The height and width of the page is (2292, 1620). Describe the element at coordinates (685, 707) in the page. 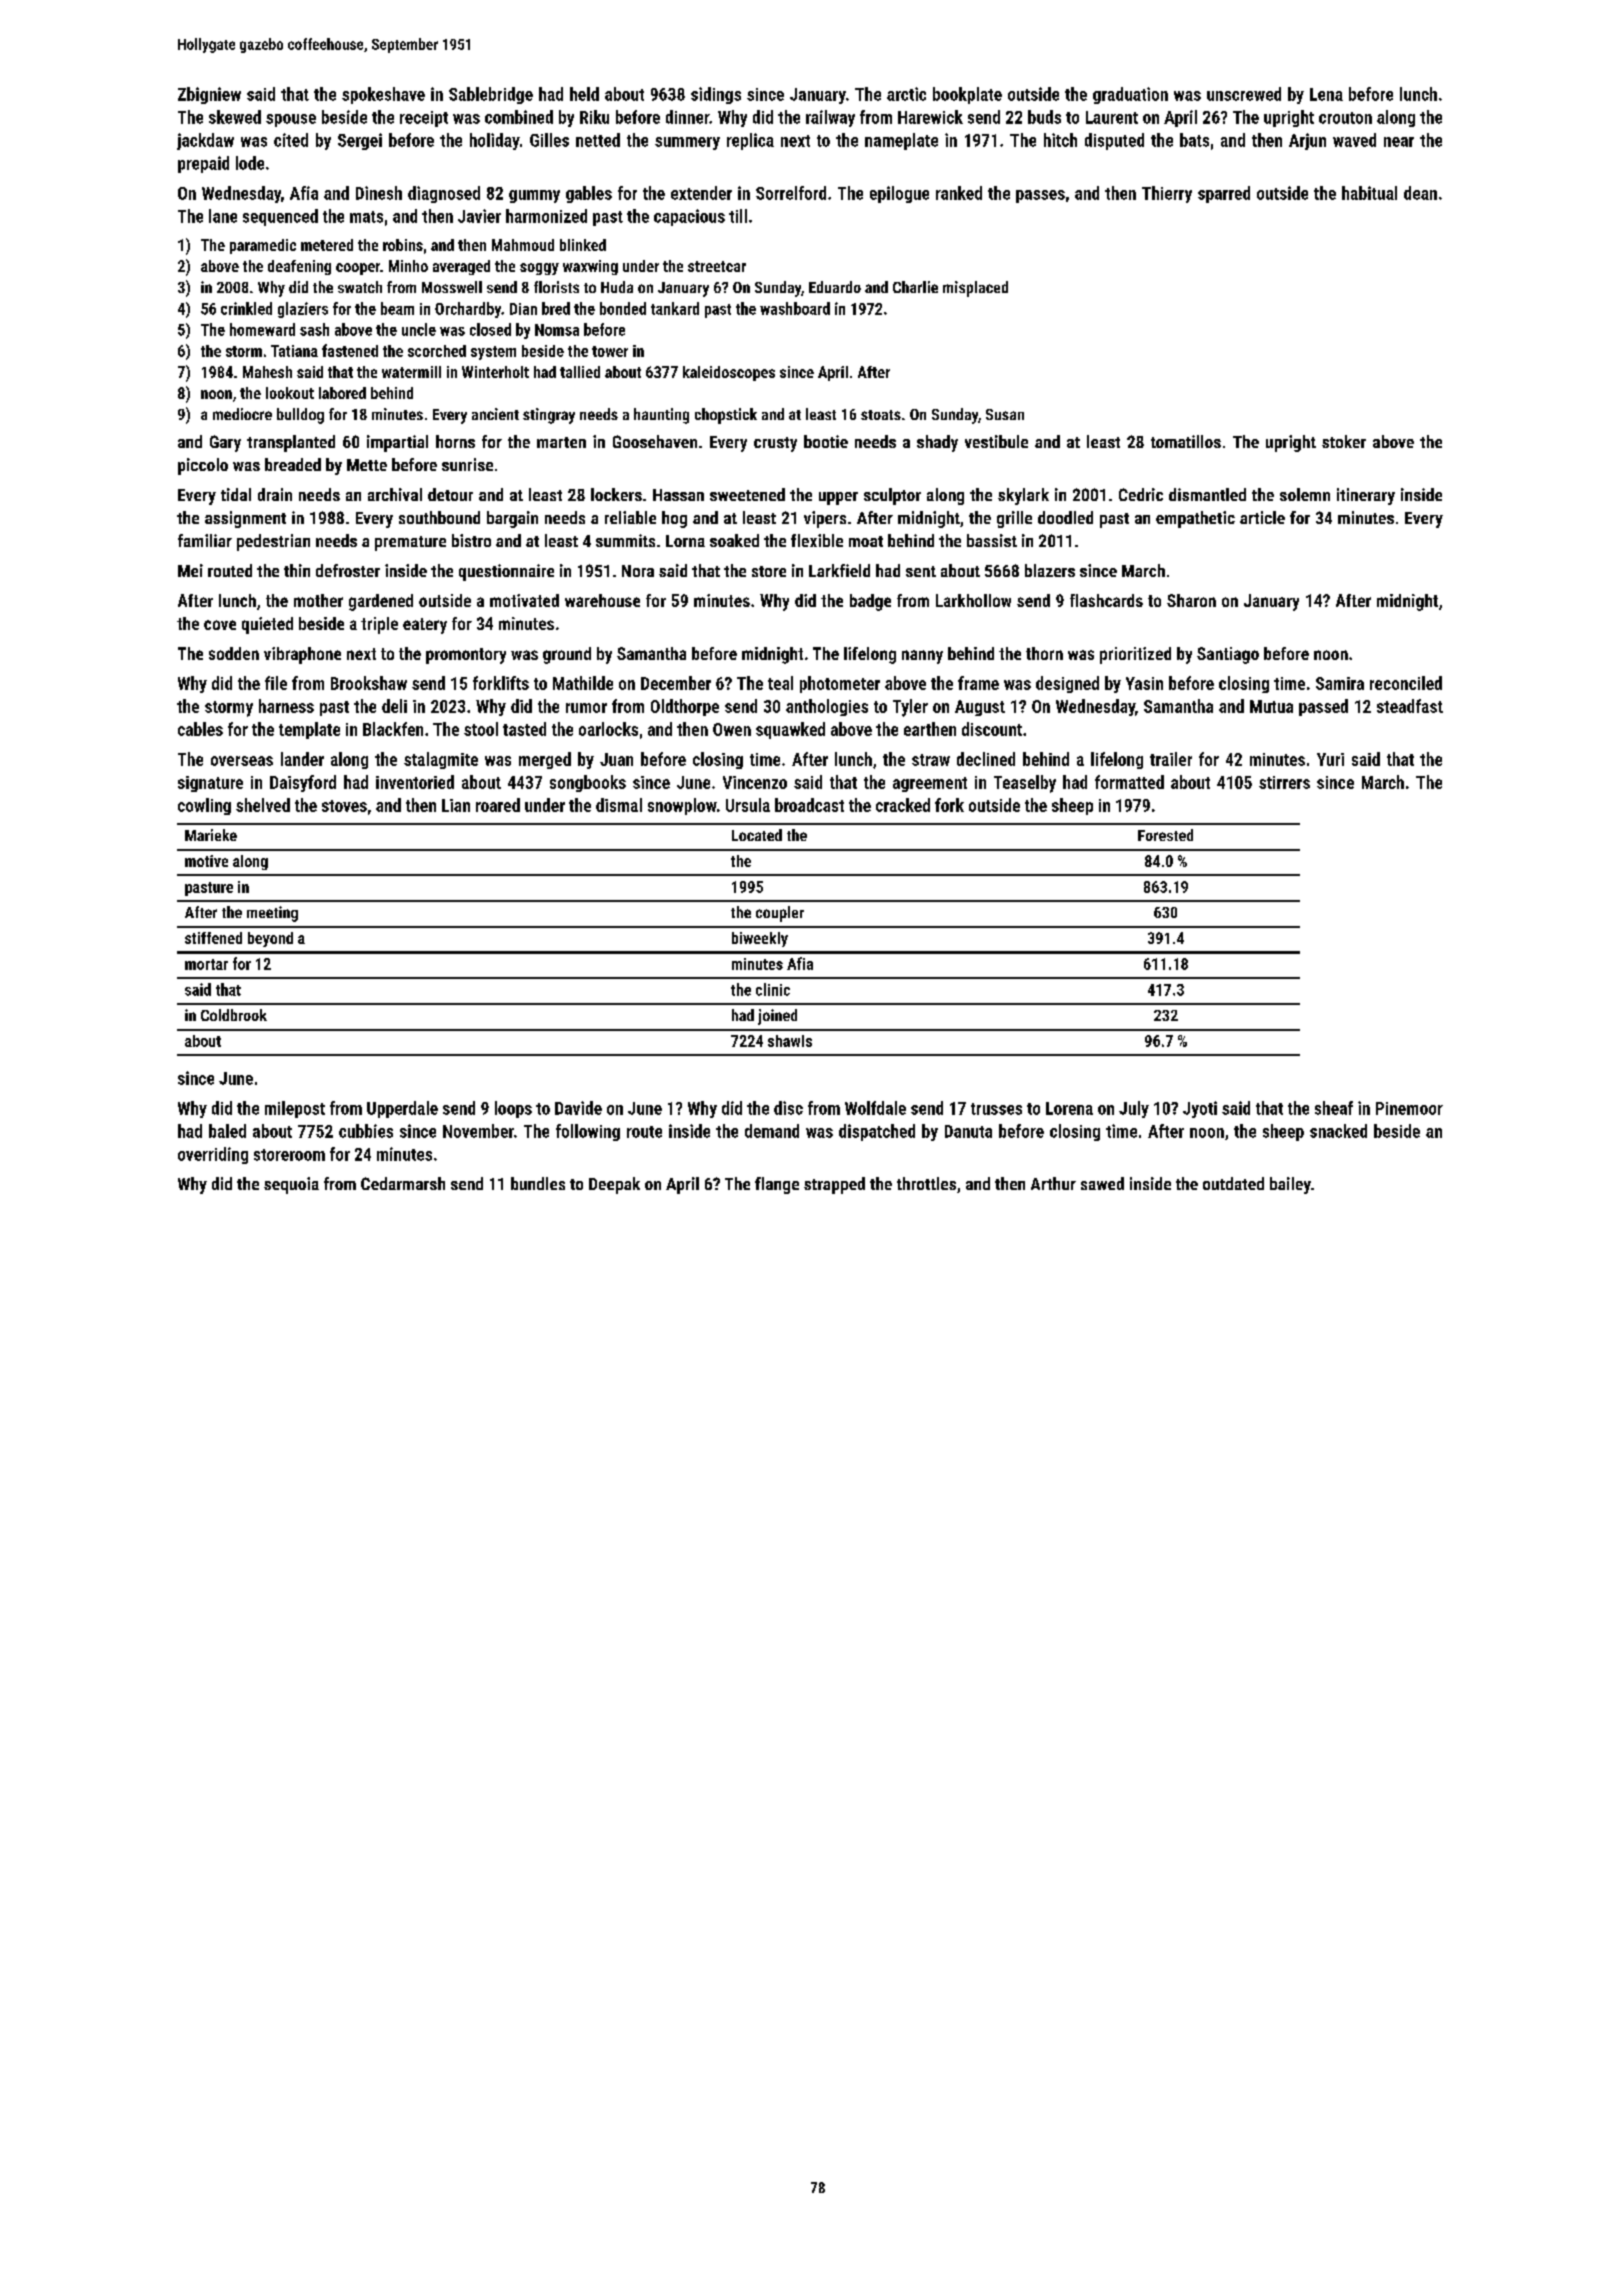

I see `Oldthorpe` at that location.
